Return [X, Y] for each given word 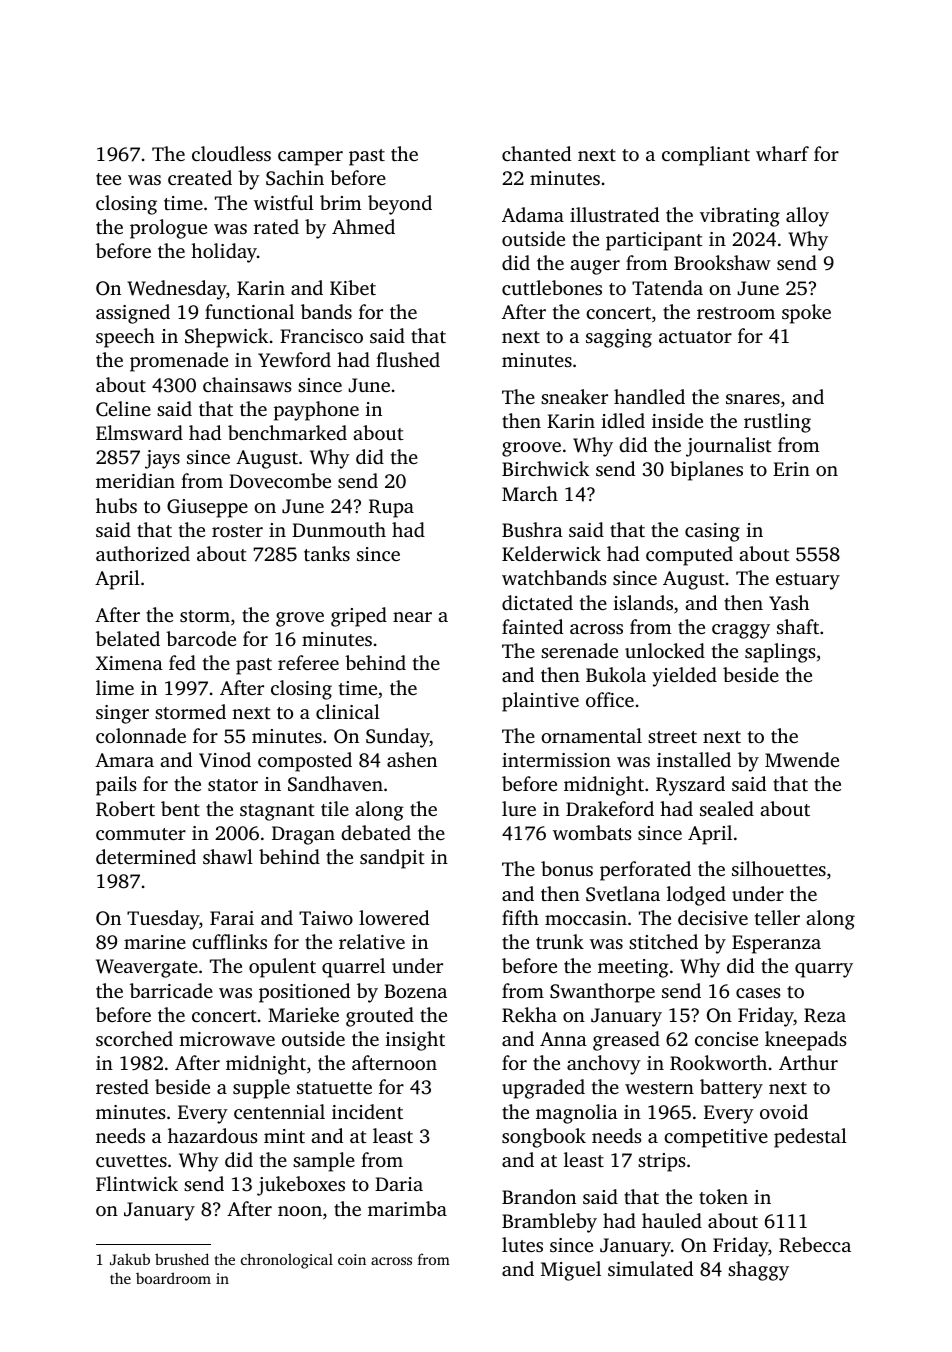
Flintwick [137, 1183]
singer [122, 714]
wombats [592, 832]
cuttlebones [552, 287]
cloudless [231, 153]
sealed [727, 808]
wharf [782, 153]
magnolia [577, 1114]
